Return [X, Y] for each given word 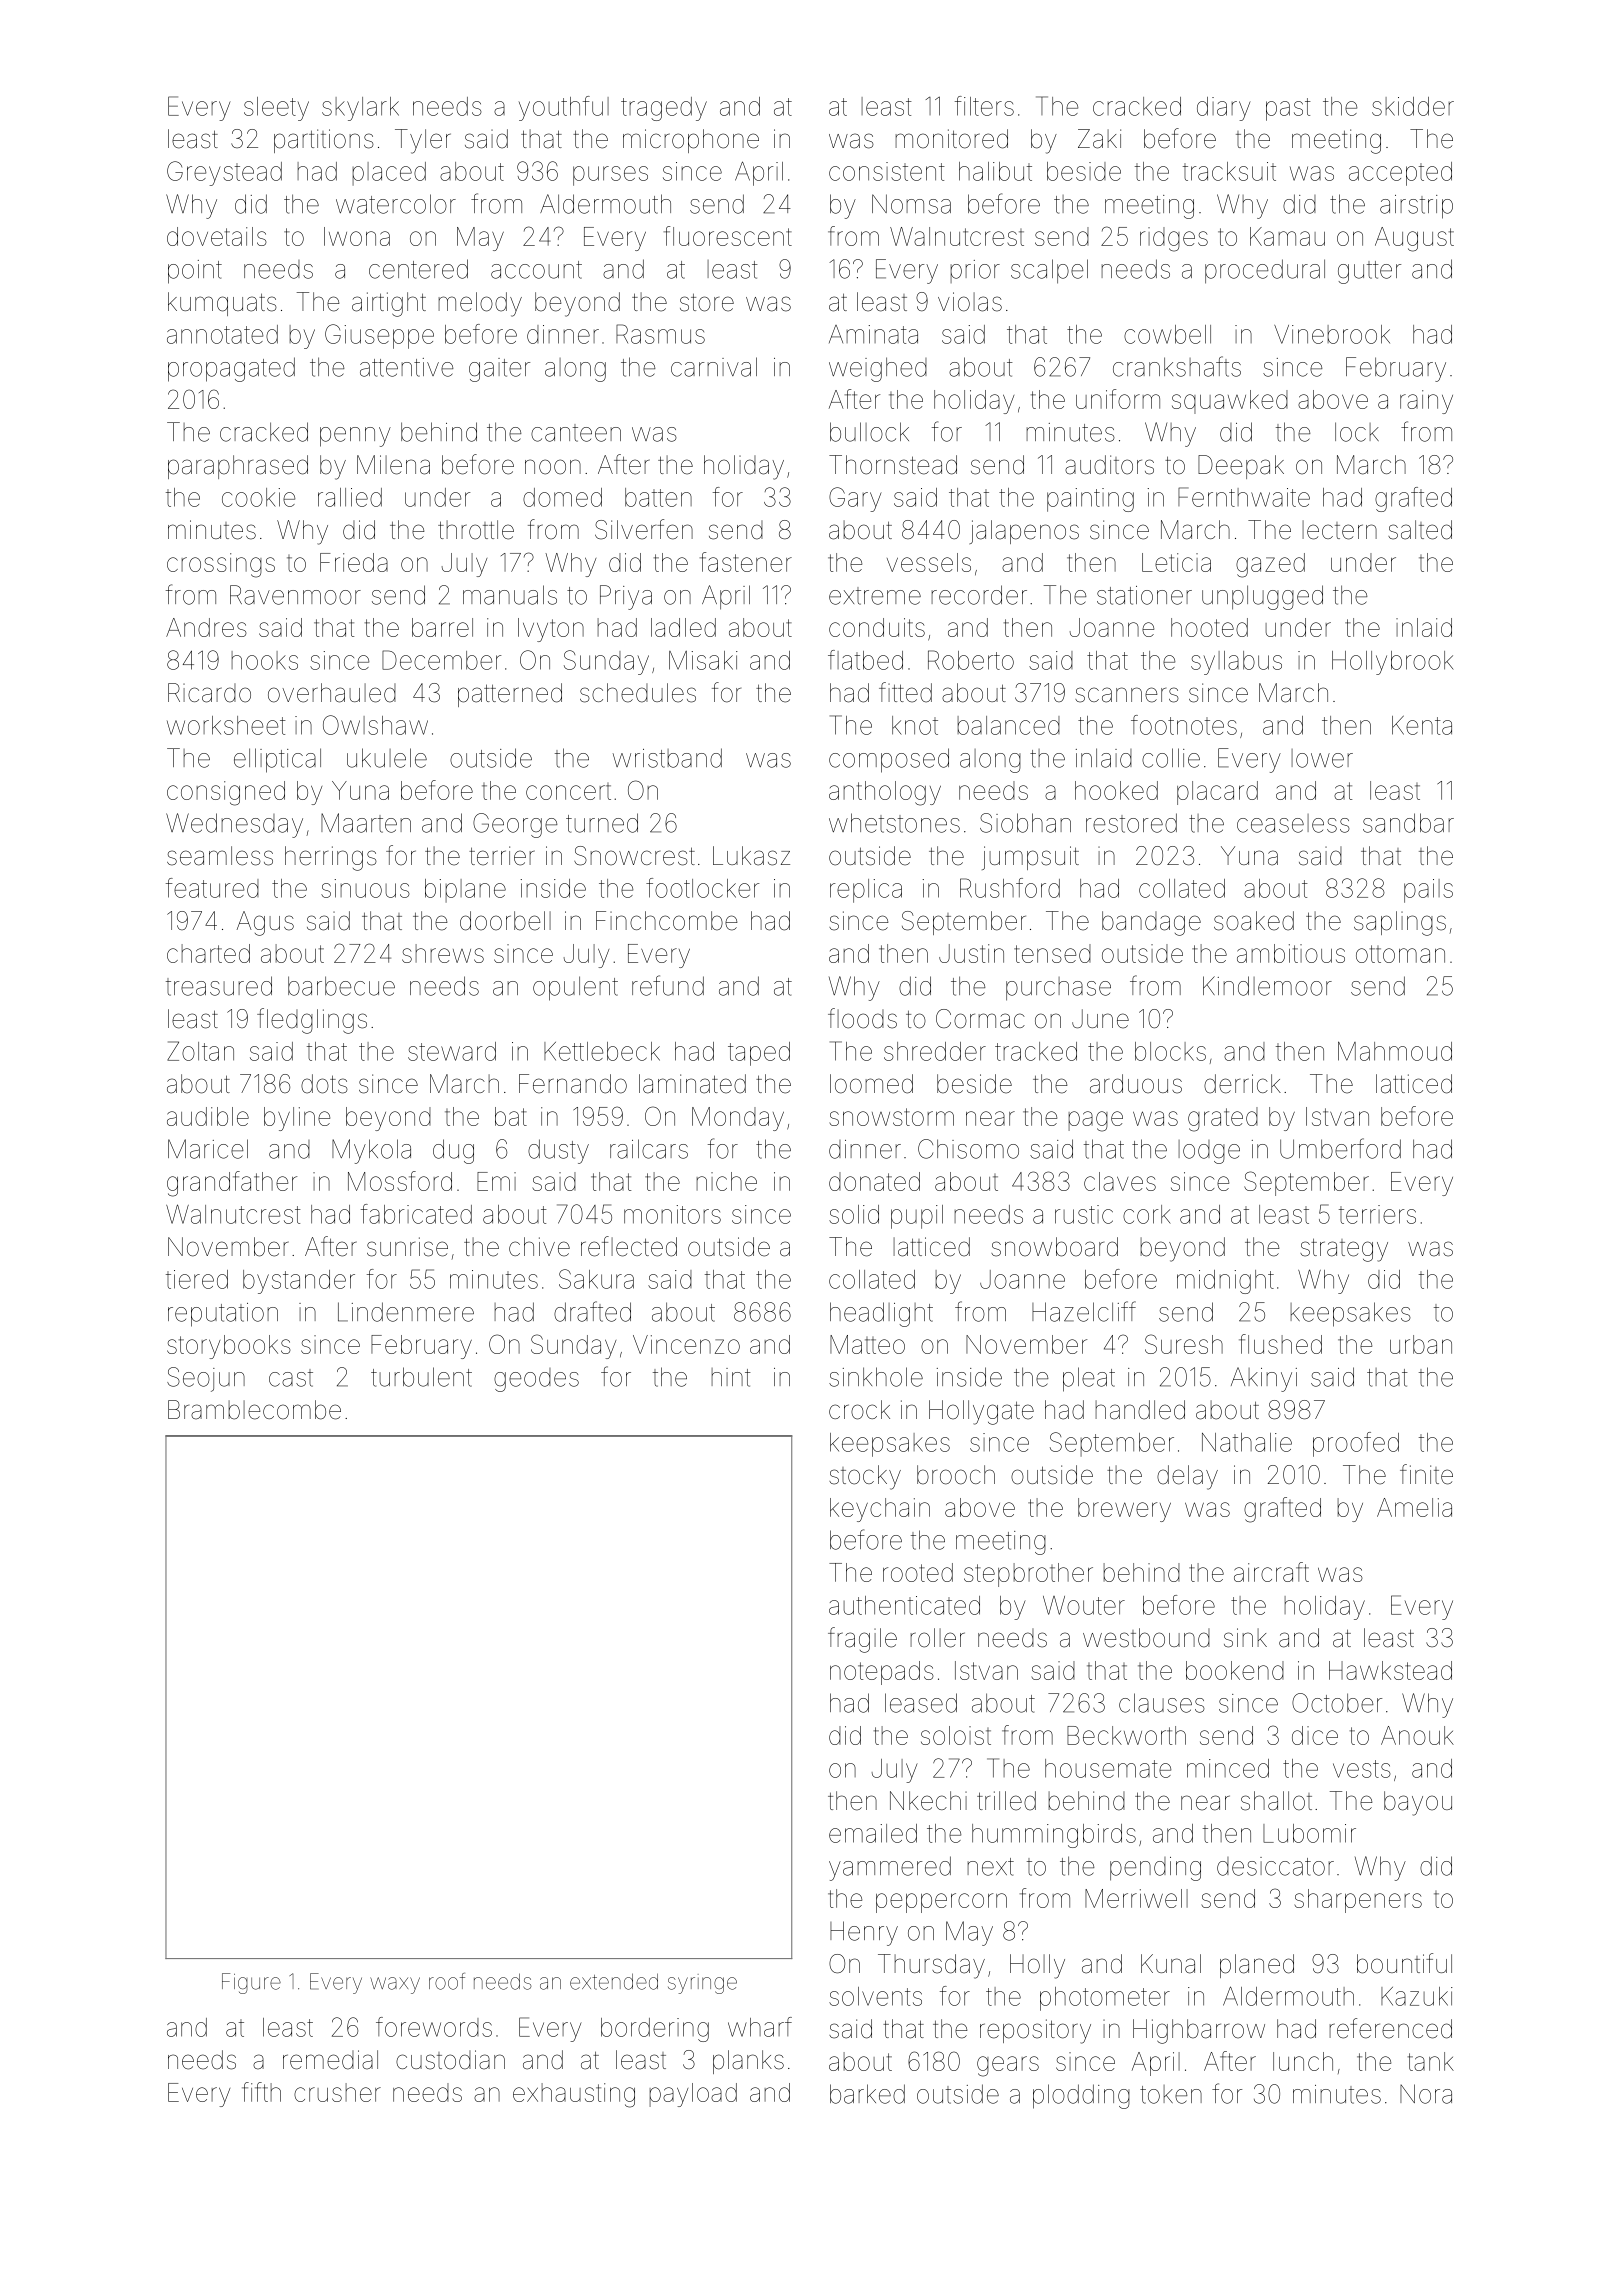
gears [1008, 2066]
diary [1224, 109]
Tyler [423, 141]
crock [859, 1410]
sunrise [407, 1247]
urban [1421, 1344]
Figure [251, 1983]
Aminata [873, 334]
